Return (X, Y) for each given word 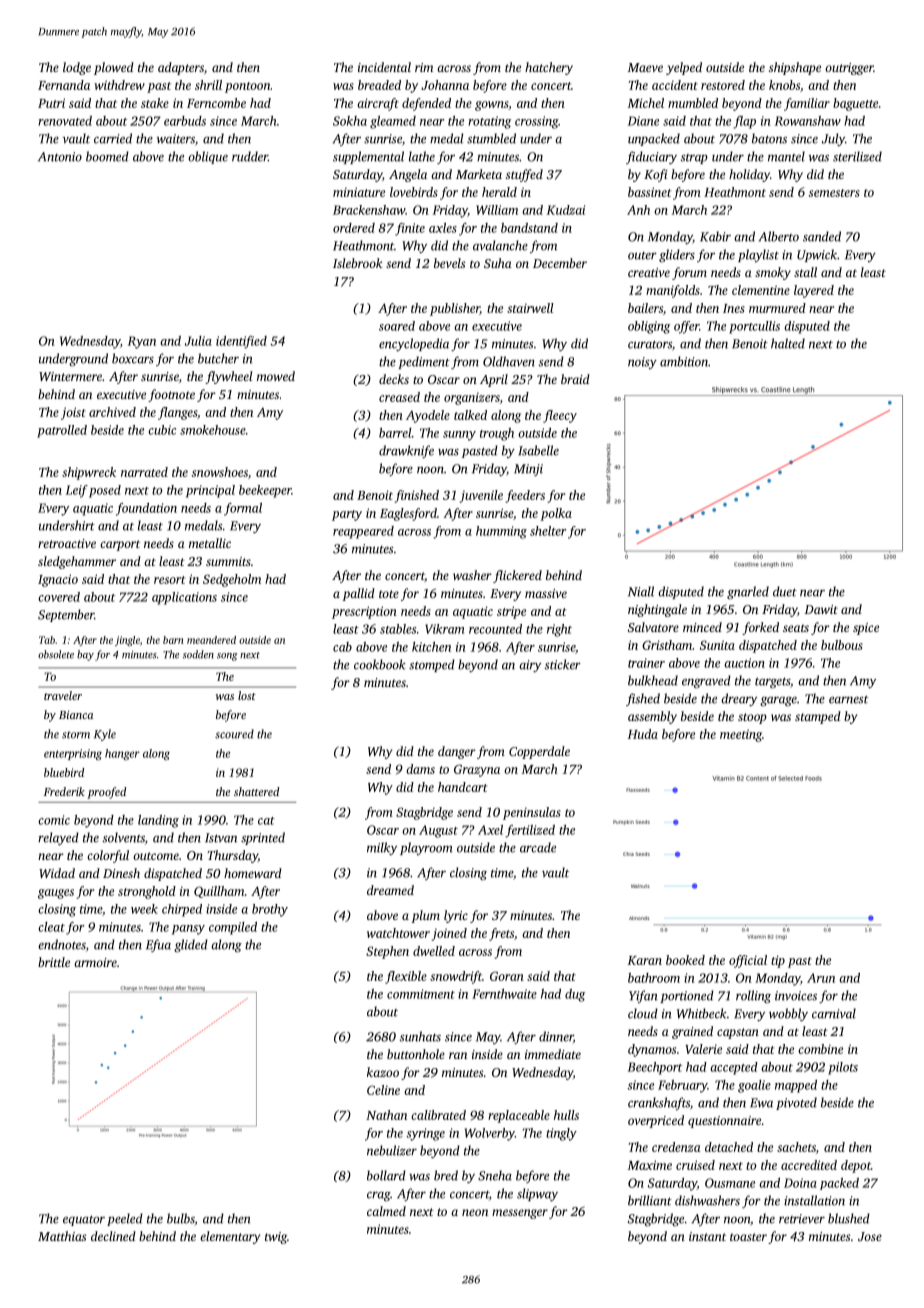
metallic (210, 543)
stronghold (147, 892)
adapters (181, 68)
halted (788, 343)
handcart (462, 787)
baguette (855, 104)
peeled (125, 1219)
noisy (642, 363)
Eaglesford (408, 514)
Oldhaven (509, 361)
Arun (821, 978)
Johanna (445, 85)
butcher (218, 358)
